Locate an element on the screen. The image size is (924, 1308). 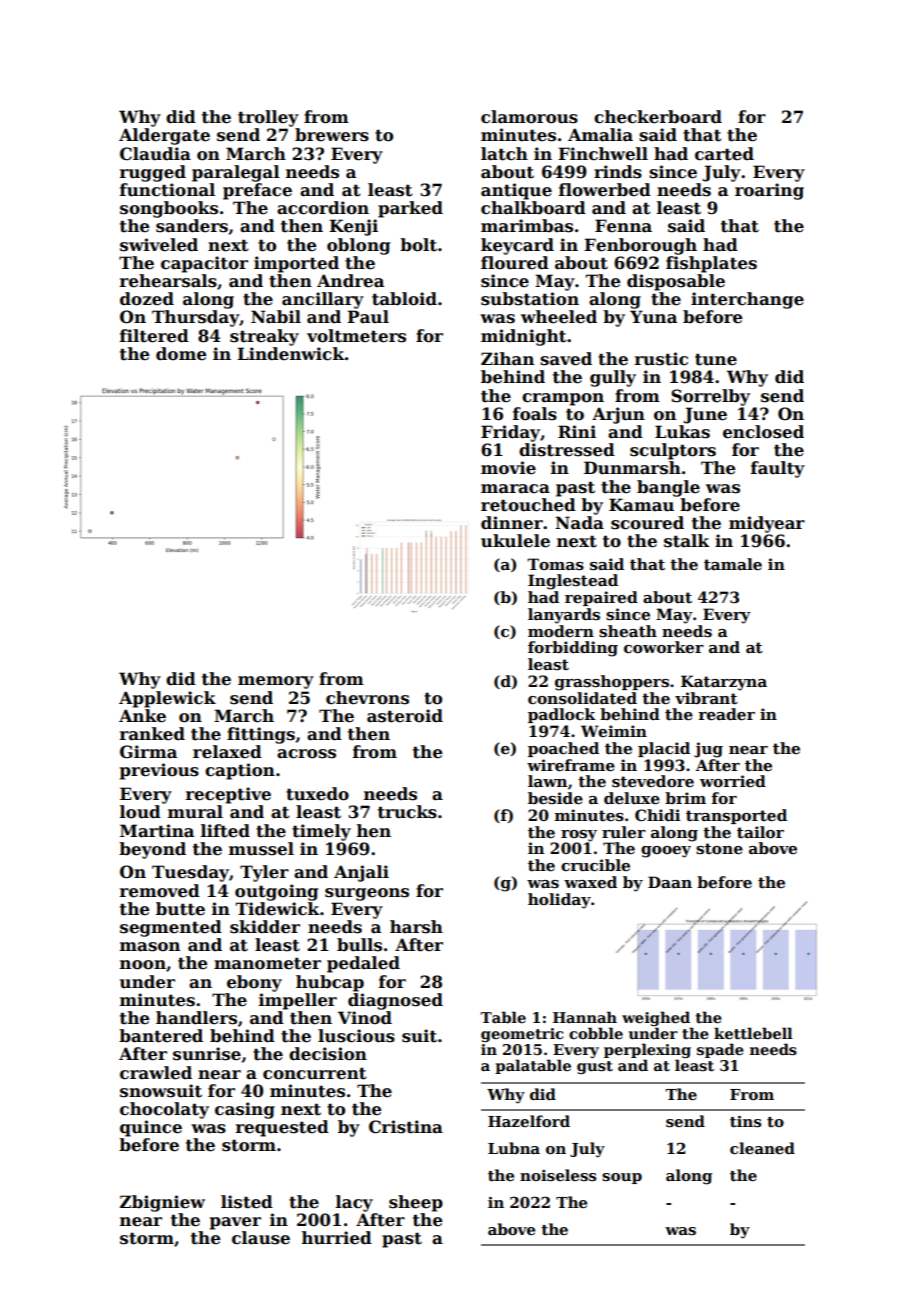
modern is located at coordinates (561, 631).
